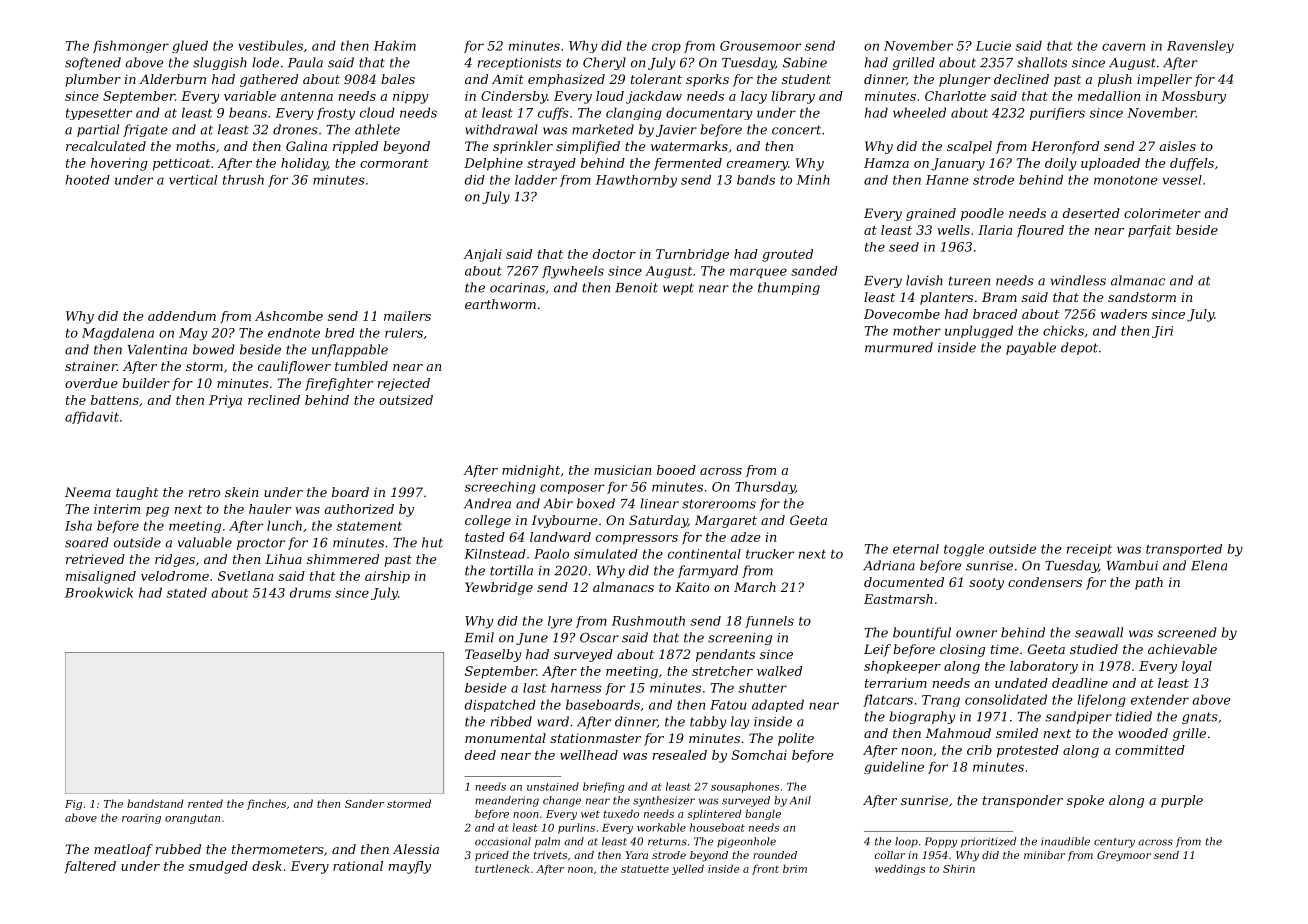  I want to click on rented, so click(205, 803).
